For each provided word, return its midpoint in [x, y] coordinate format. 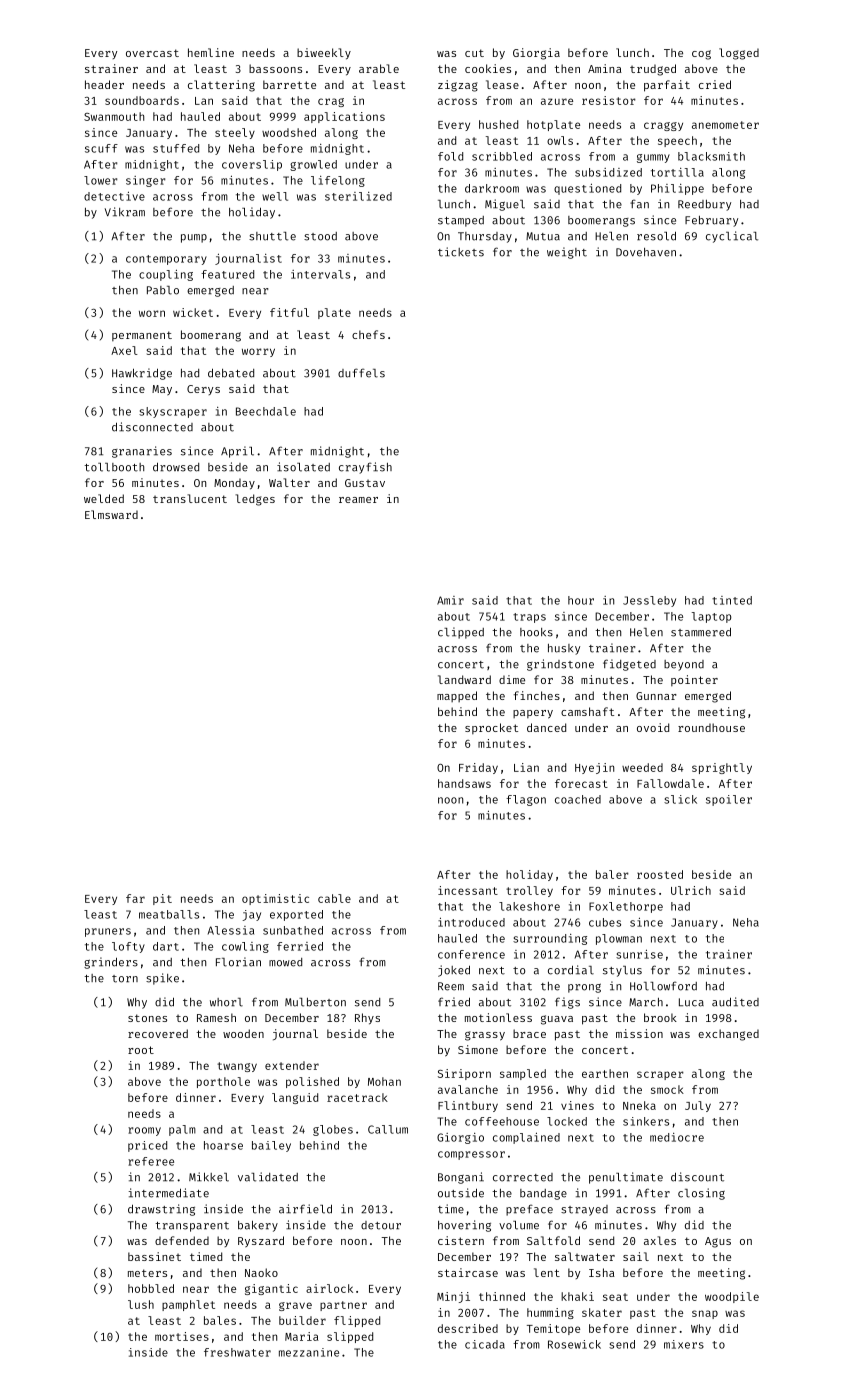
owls [560, 140]
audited [735, 1002]
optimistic [275, 899]
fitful [289, 312]
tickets [461, 252]
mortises [182, 1336]
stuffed [176, 148]
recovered [158, 1033]
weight [567, 253]
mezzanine [309, 1352]
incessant [468, 890]
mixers [684, 1344]
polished [312, 1082]
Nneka [639, 1105]
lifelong [338, 181]
